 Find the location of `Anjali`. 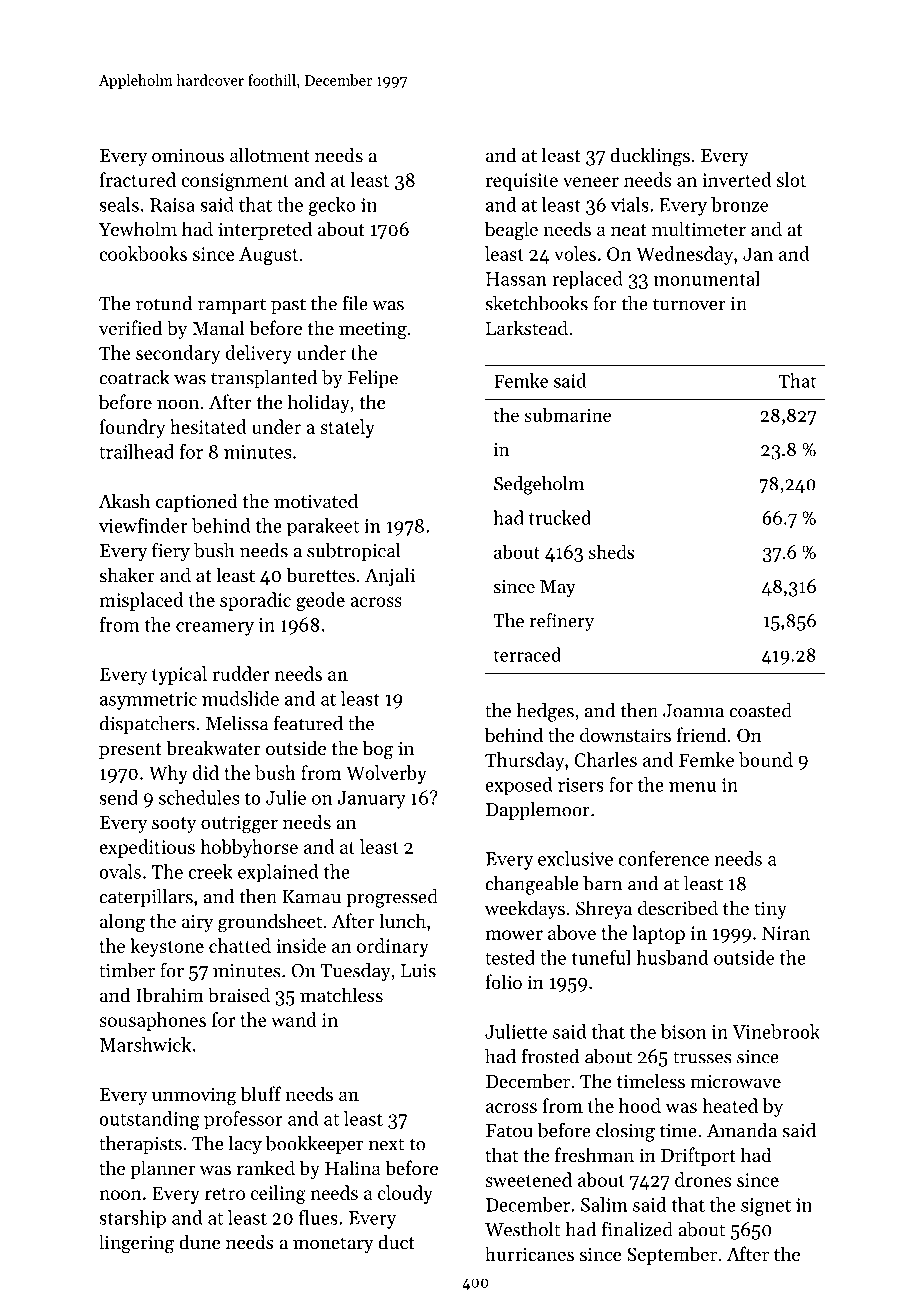

Anjali is located at coordinates (390, 576).
